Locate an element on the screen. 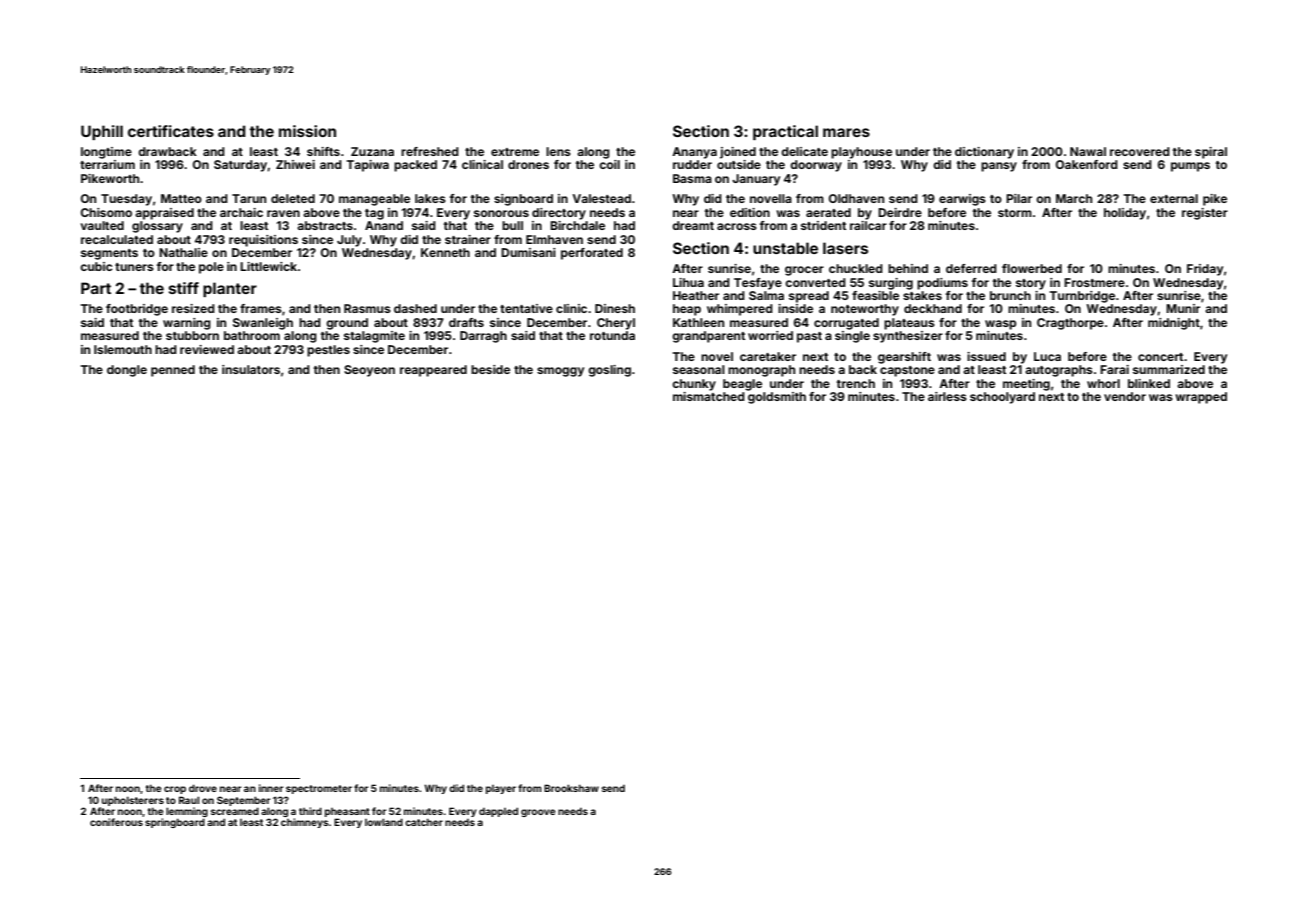 Image resolution: width=1308 pixels, height=924 pixels. spiral is located at coordinates (1211, 153).
